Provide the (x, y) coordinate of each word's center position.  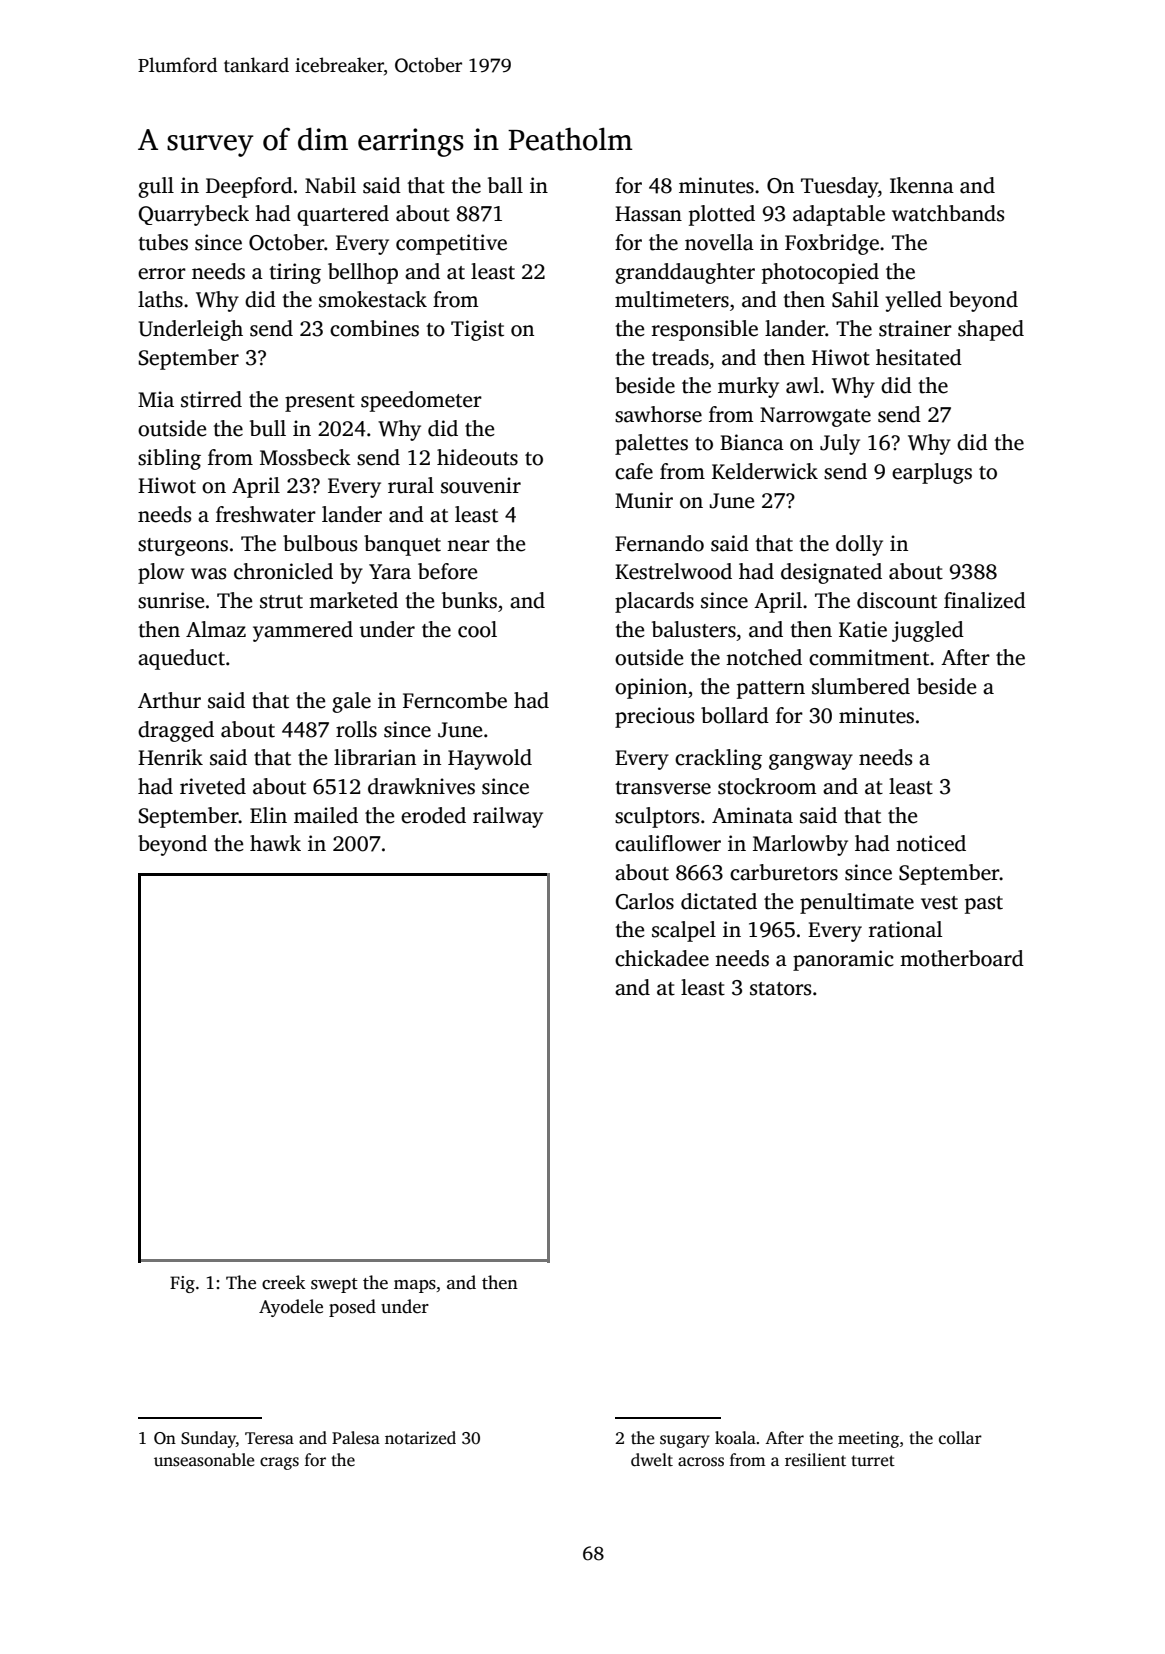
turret (873, 1460)
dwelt (652, 1460)
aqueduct (181, 659)
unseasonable (204, 1460)
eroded (433, 815)
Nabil (330, 185)
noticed (931, 843)
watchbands (948, 213)
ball (505, 185)
